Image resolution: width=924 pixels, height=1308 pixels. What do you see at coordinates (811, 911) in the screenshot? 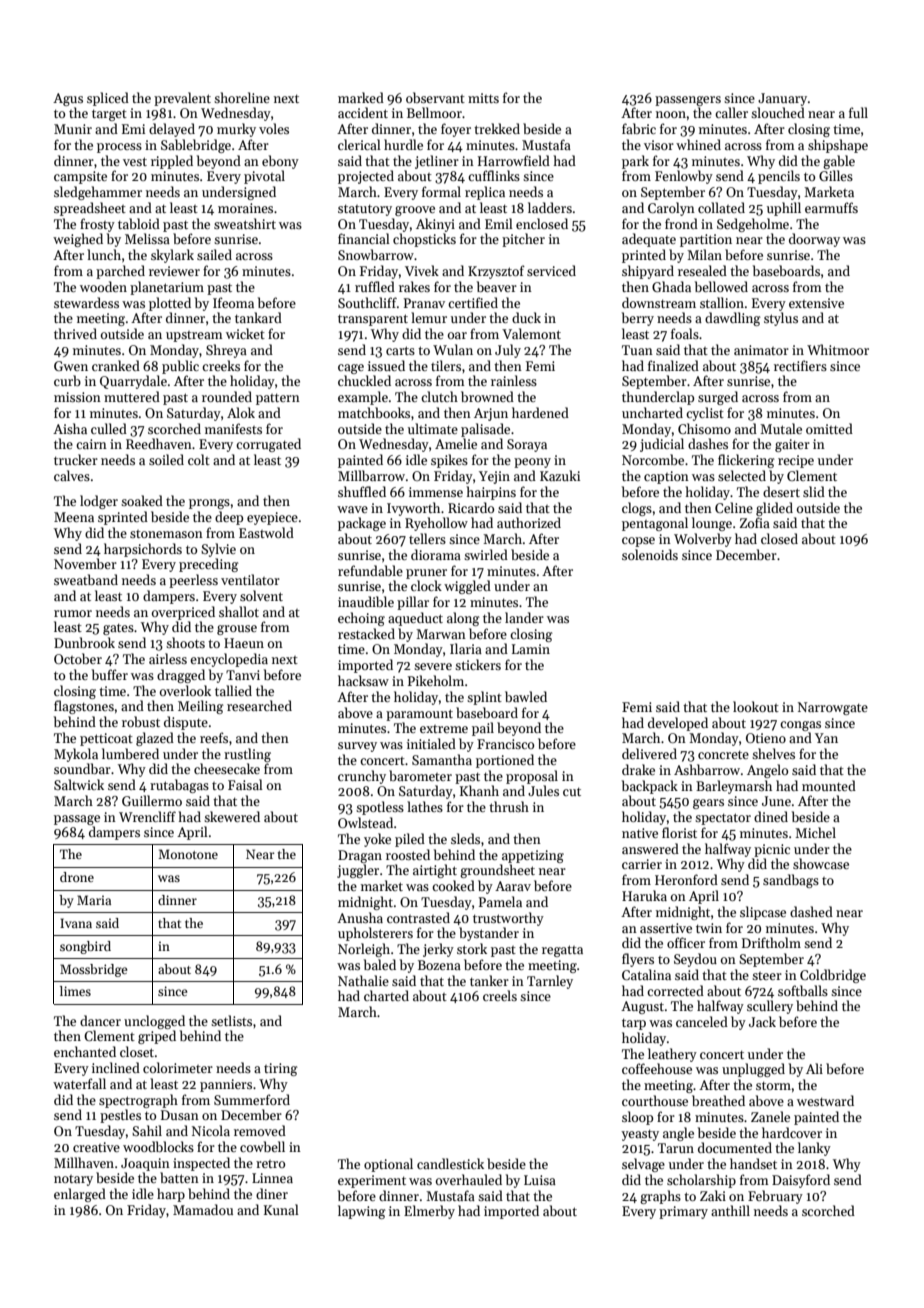
I see `dashed` at bounding box center [811, 911].
